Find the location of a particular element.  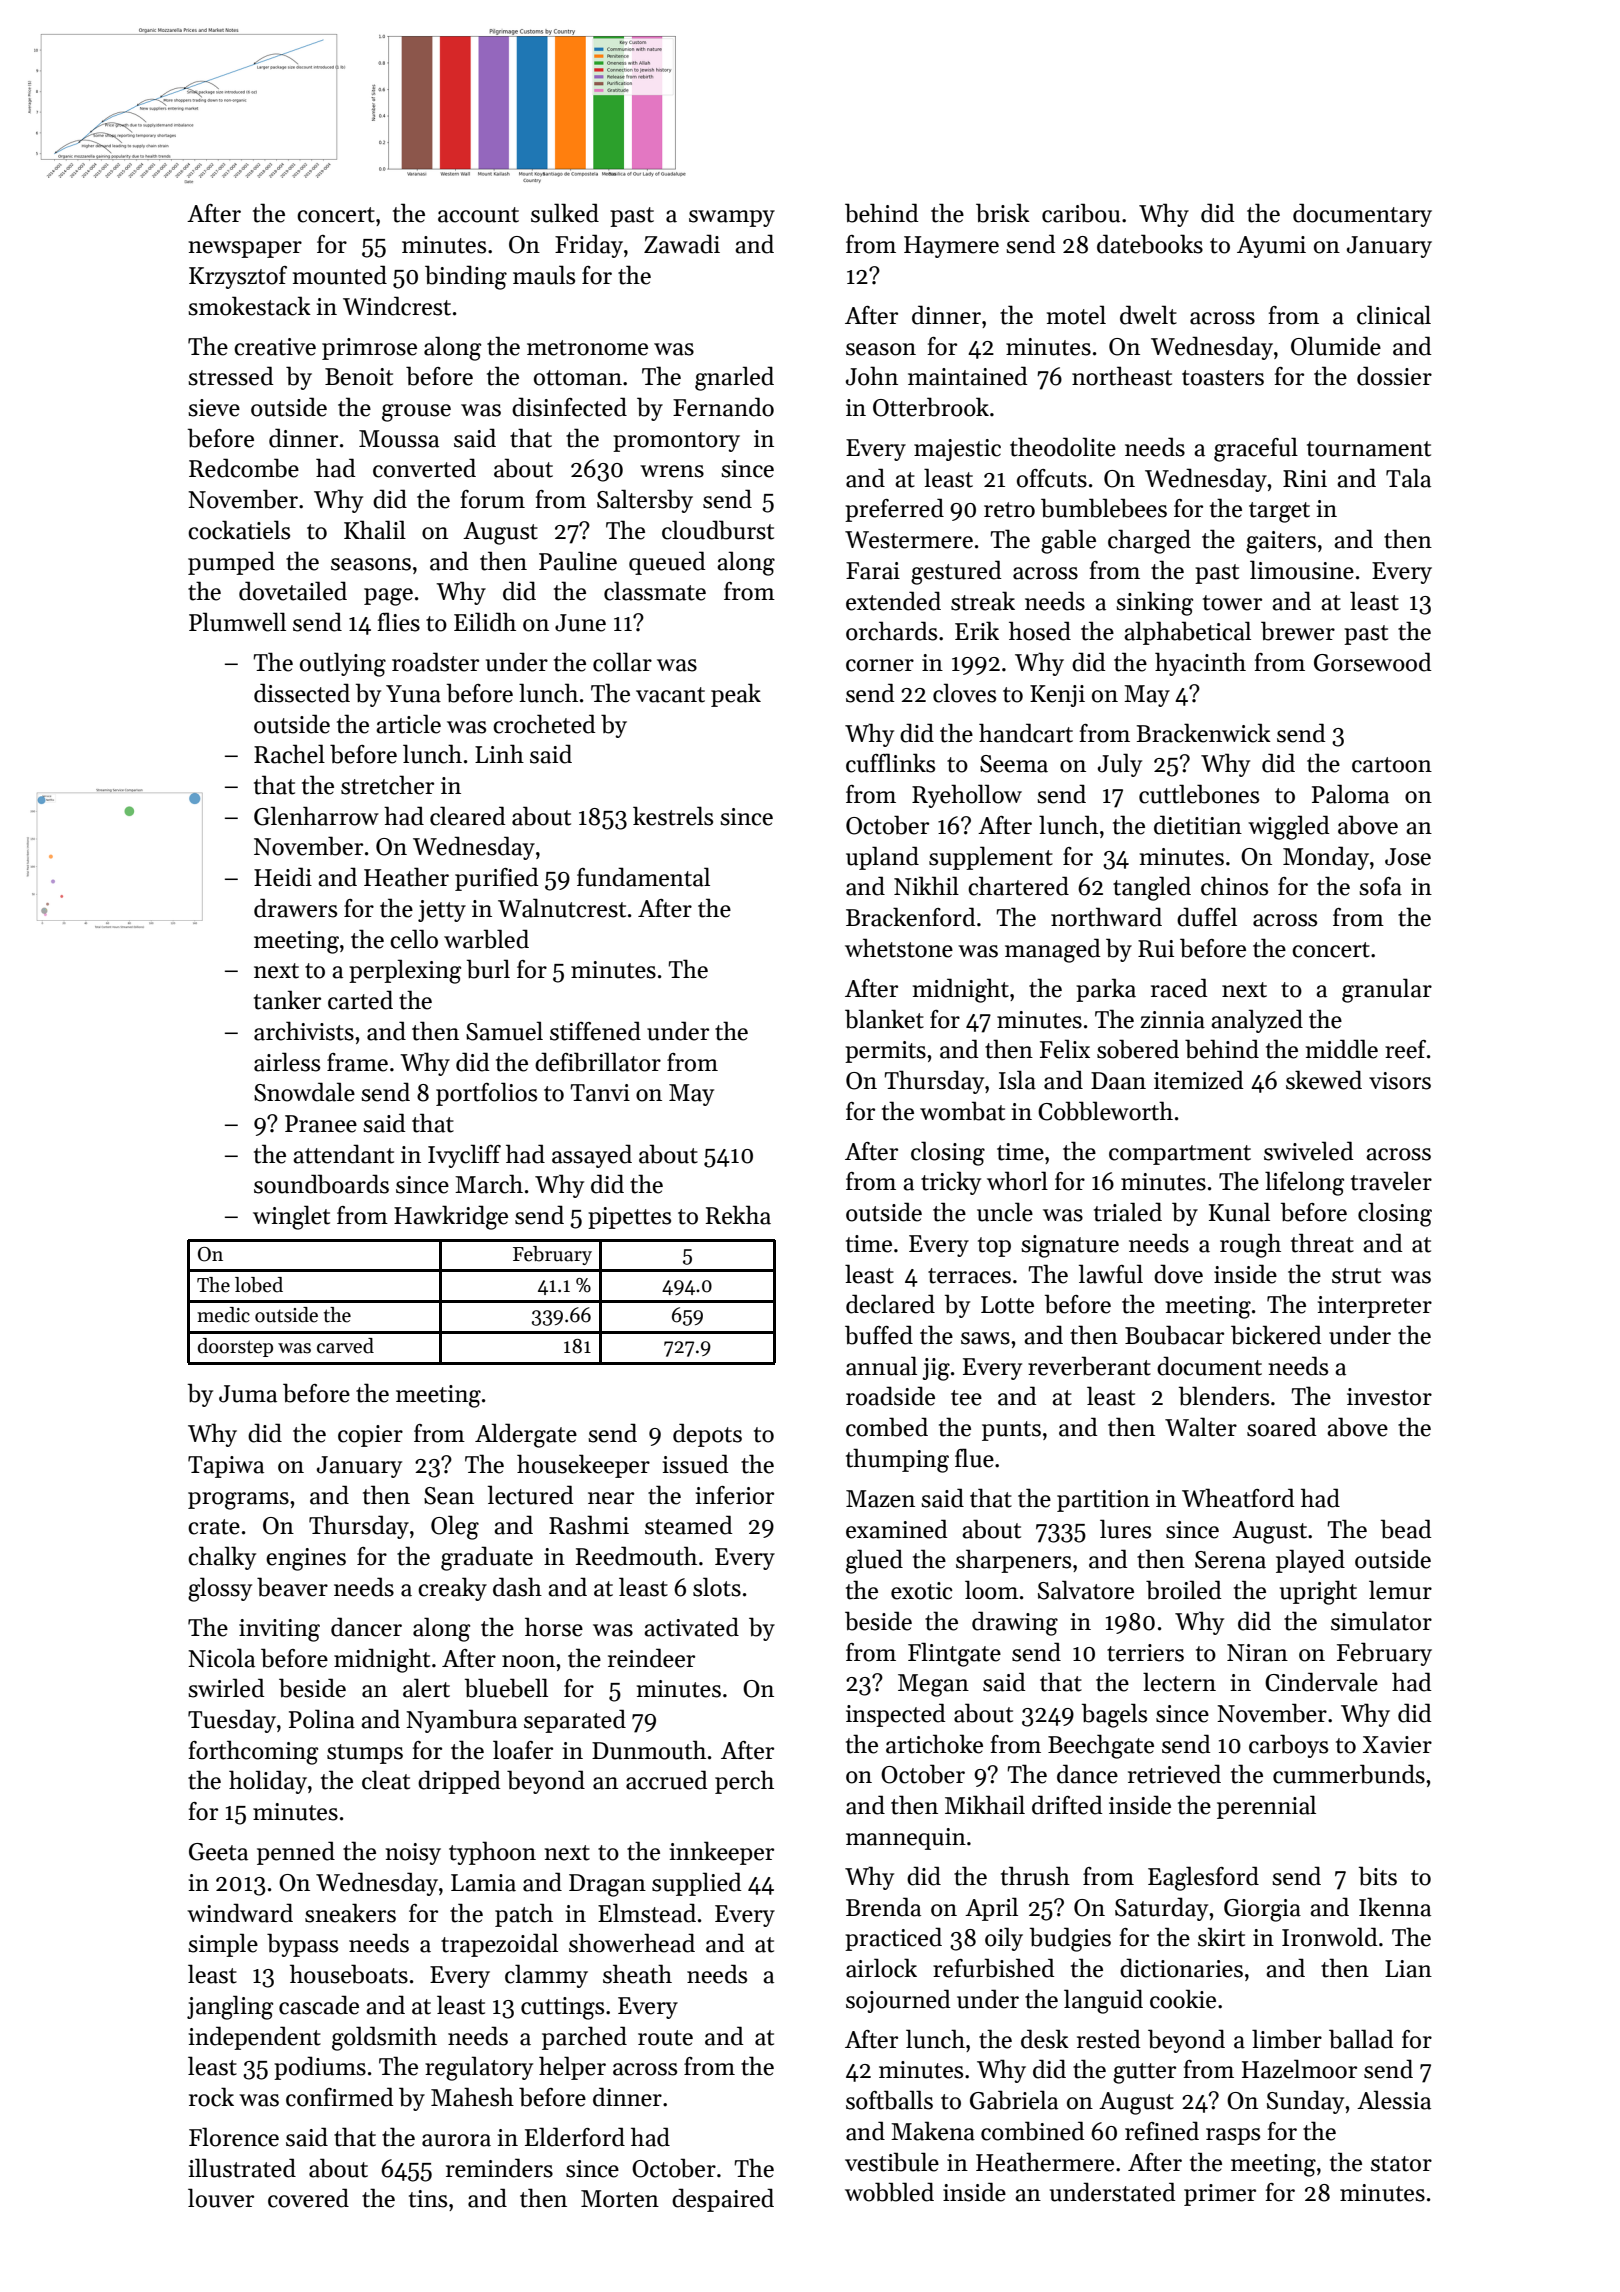

flies is located at coordinates (399, 622).
